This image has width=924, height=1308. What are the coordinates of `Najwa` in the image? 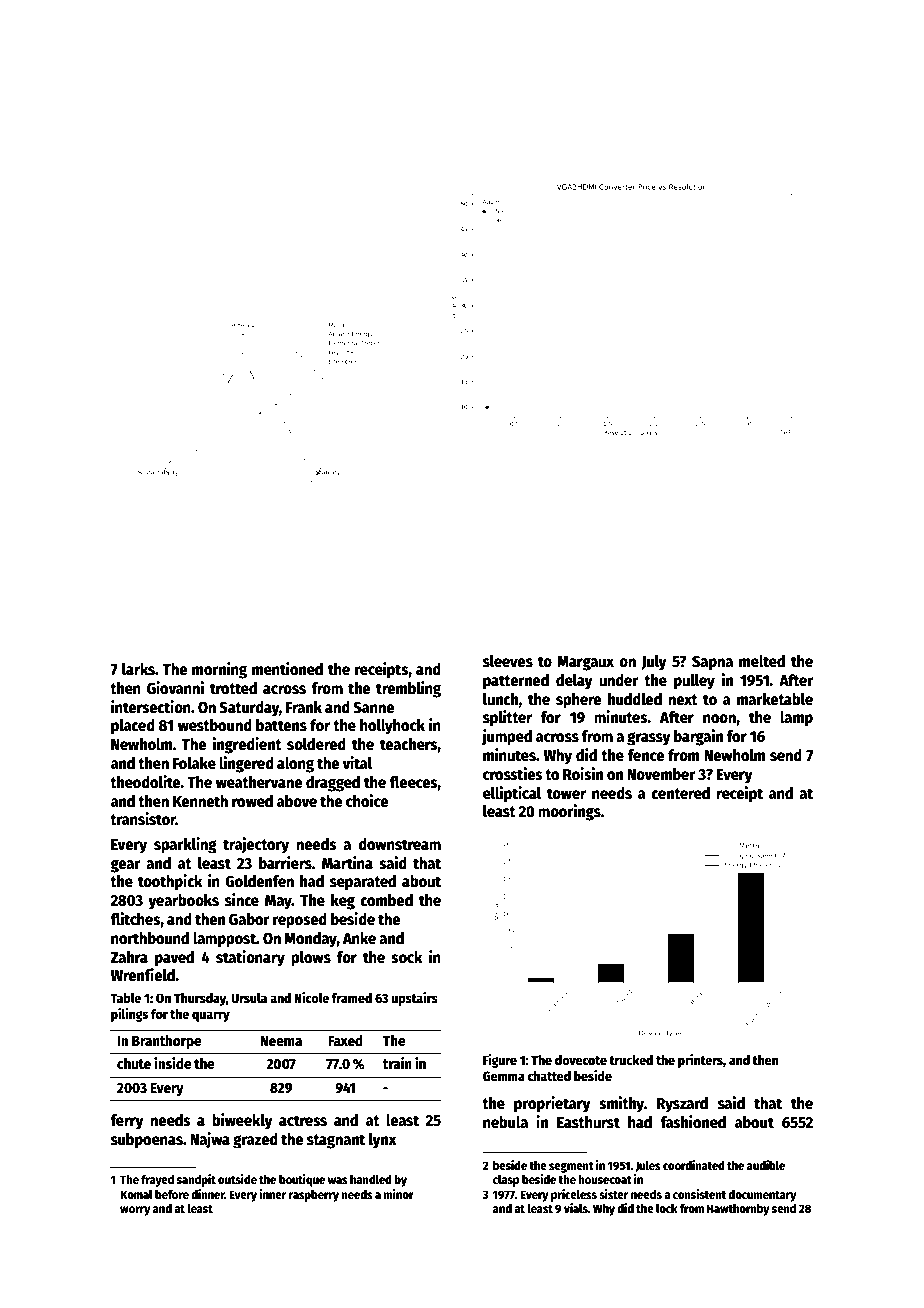 It's located at (210, 1140).
